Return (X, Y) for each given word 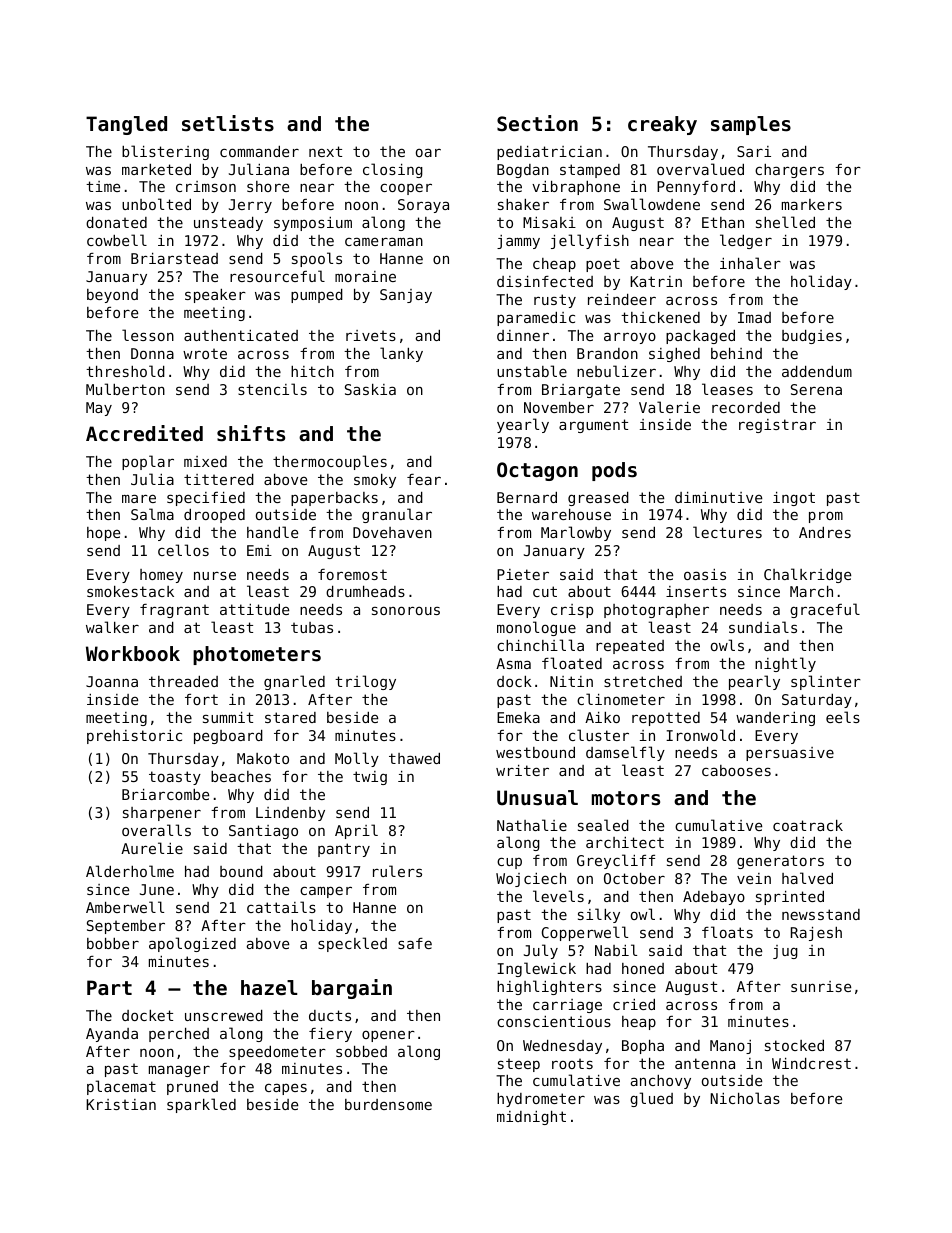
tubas (312, 627)
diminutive (718, 497)
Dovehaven (392, 532)
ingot (794, 499)
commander (259, 151)
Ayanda (112, 1035)
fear (424, 479)
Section (537, 123)
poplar (148, 462)
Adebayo (714, 898)
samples (751, 125)
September (126, 927)
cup (509, 863)
